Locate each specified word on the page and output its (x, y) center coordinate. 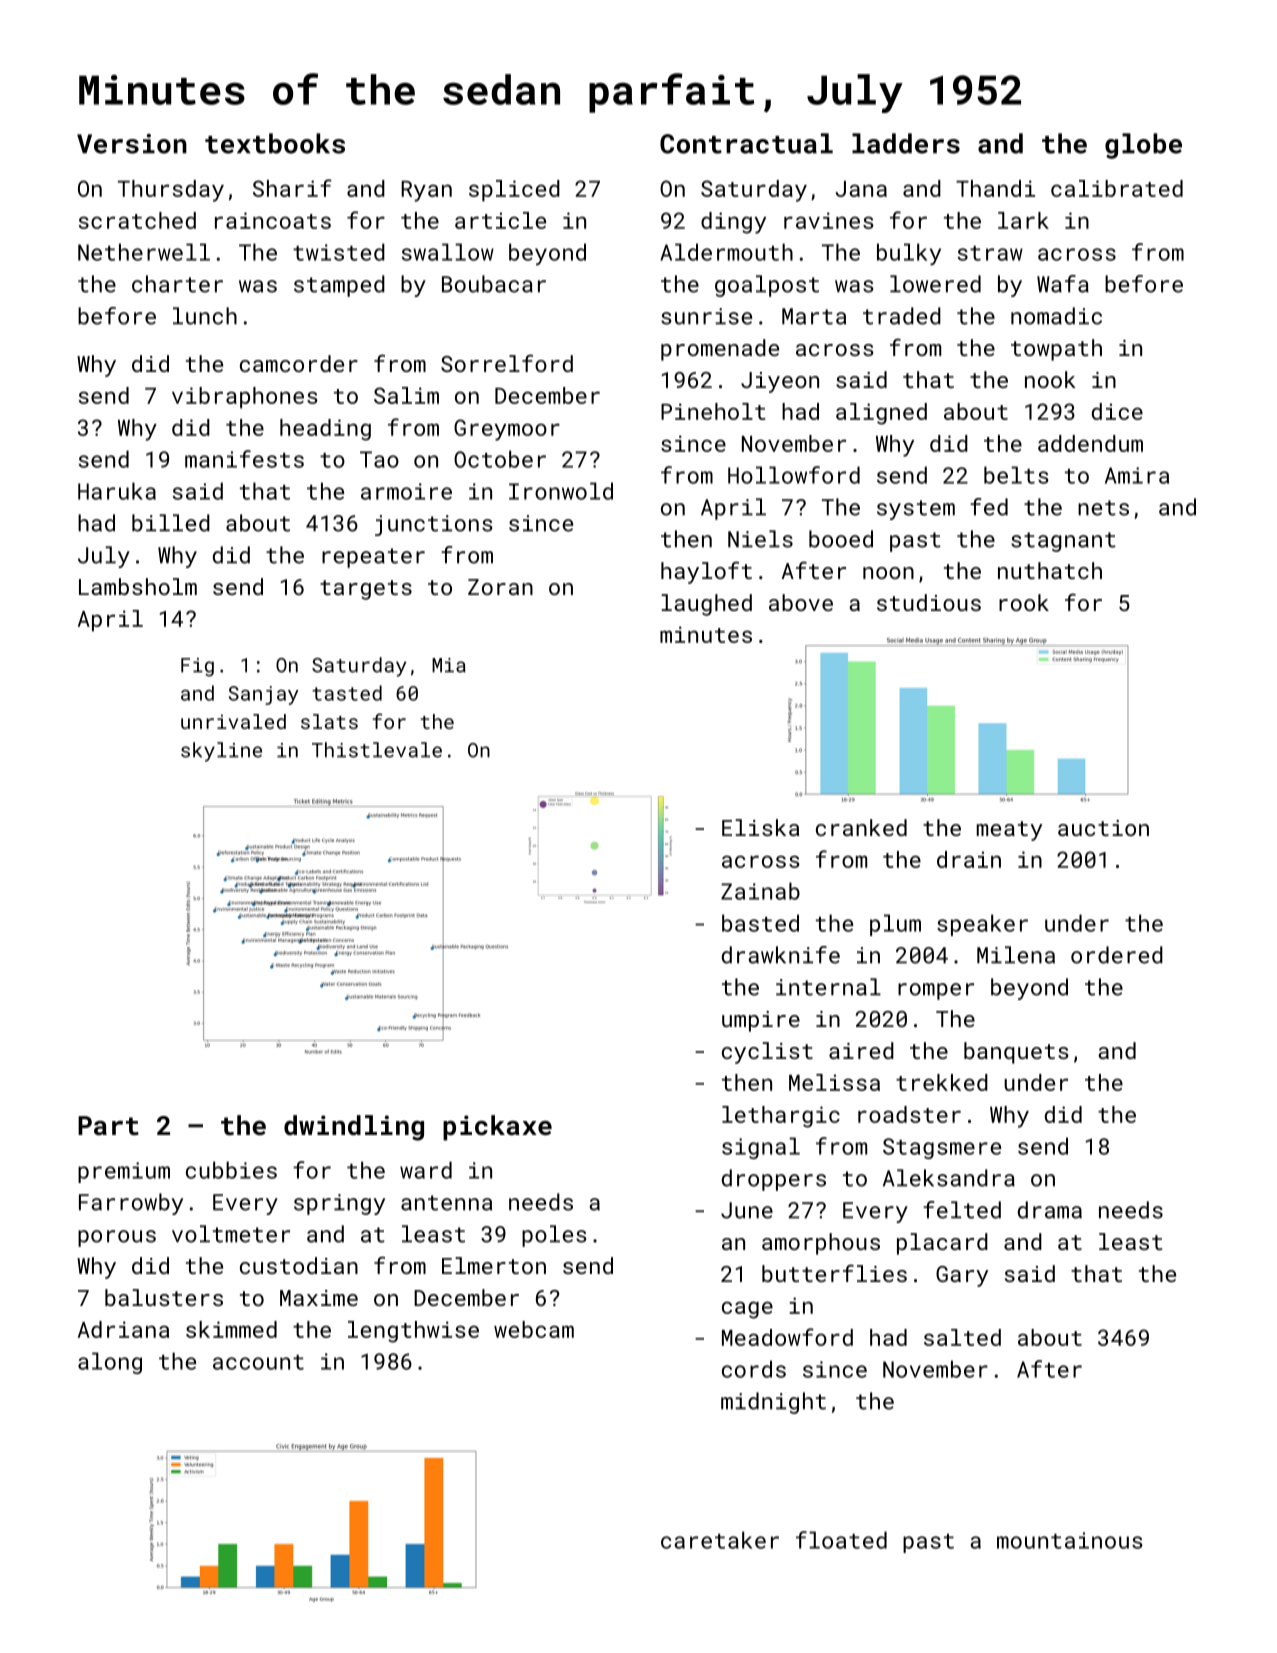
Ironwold (561, 491)
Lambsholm (138, 586)
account (258, 1362)
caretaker (720, 1540)
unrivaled (233, 721)
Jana (861, 189)
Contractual (746, 143)
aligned (881, 414)
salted (962, 1337)
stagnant (1063, 542)
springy (339, 1204)
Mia (449, 665)
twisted (339, 252)
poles (554, 1236)
